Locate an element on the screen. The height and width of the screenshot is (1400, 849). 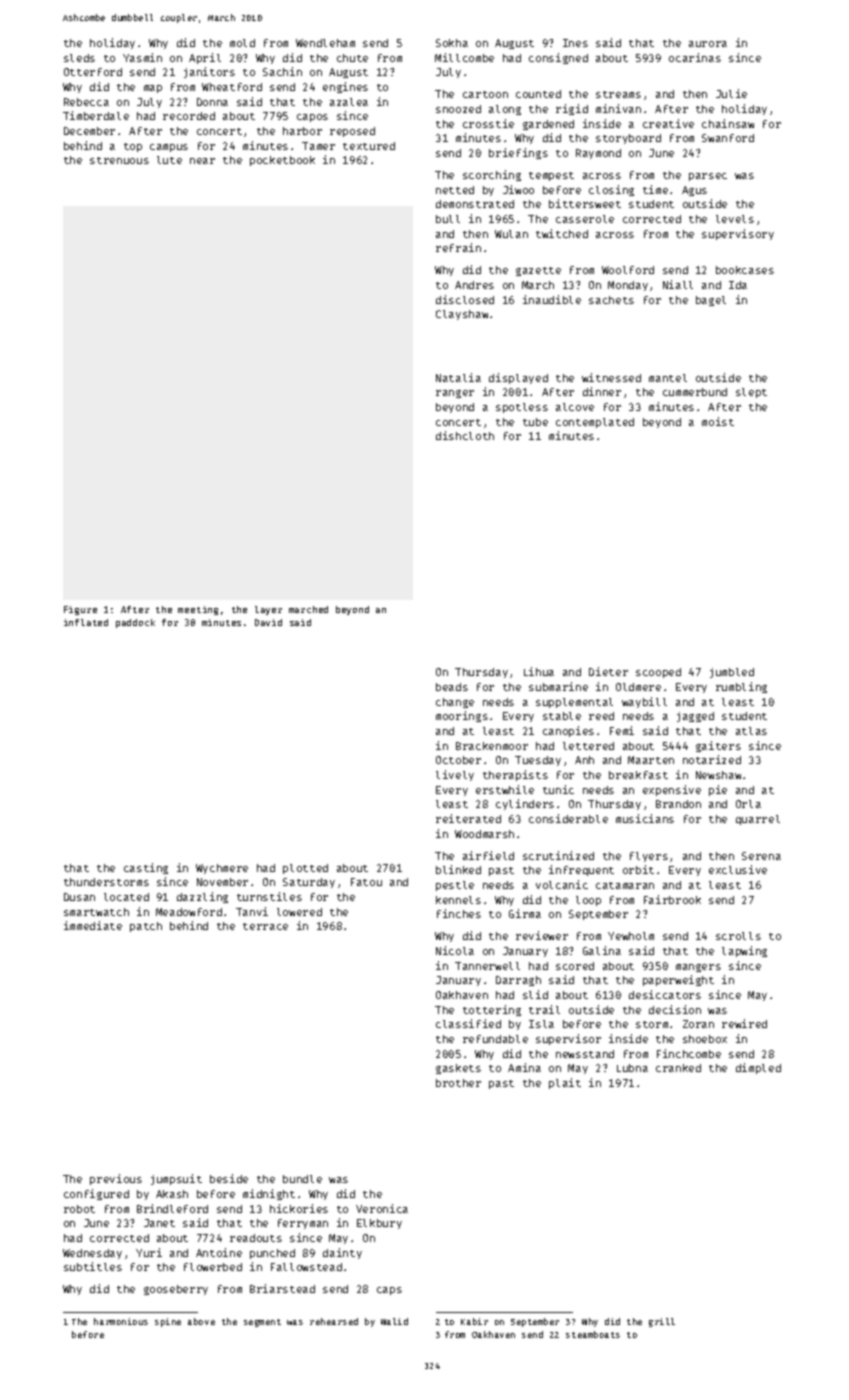
grill is located at coordinates (662, 1322).
